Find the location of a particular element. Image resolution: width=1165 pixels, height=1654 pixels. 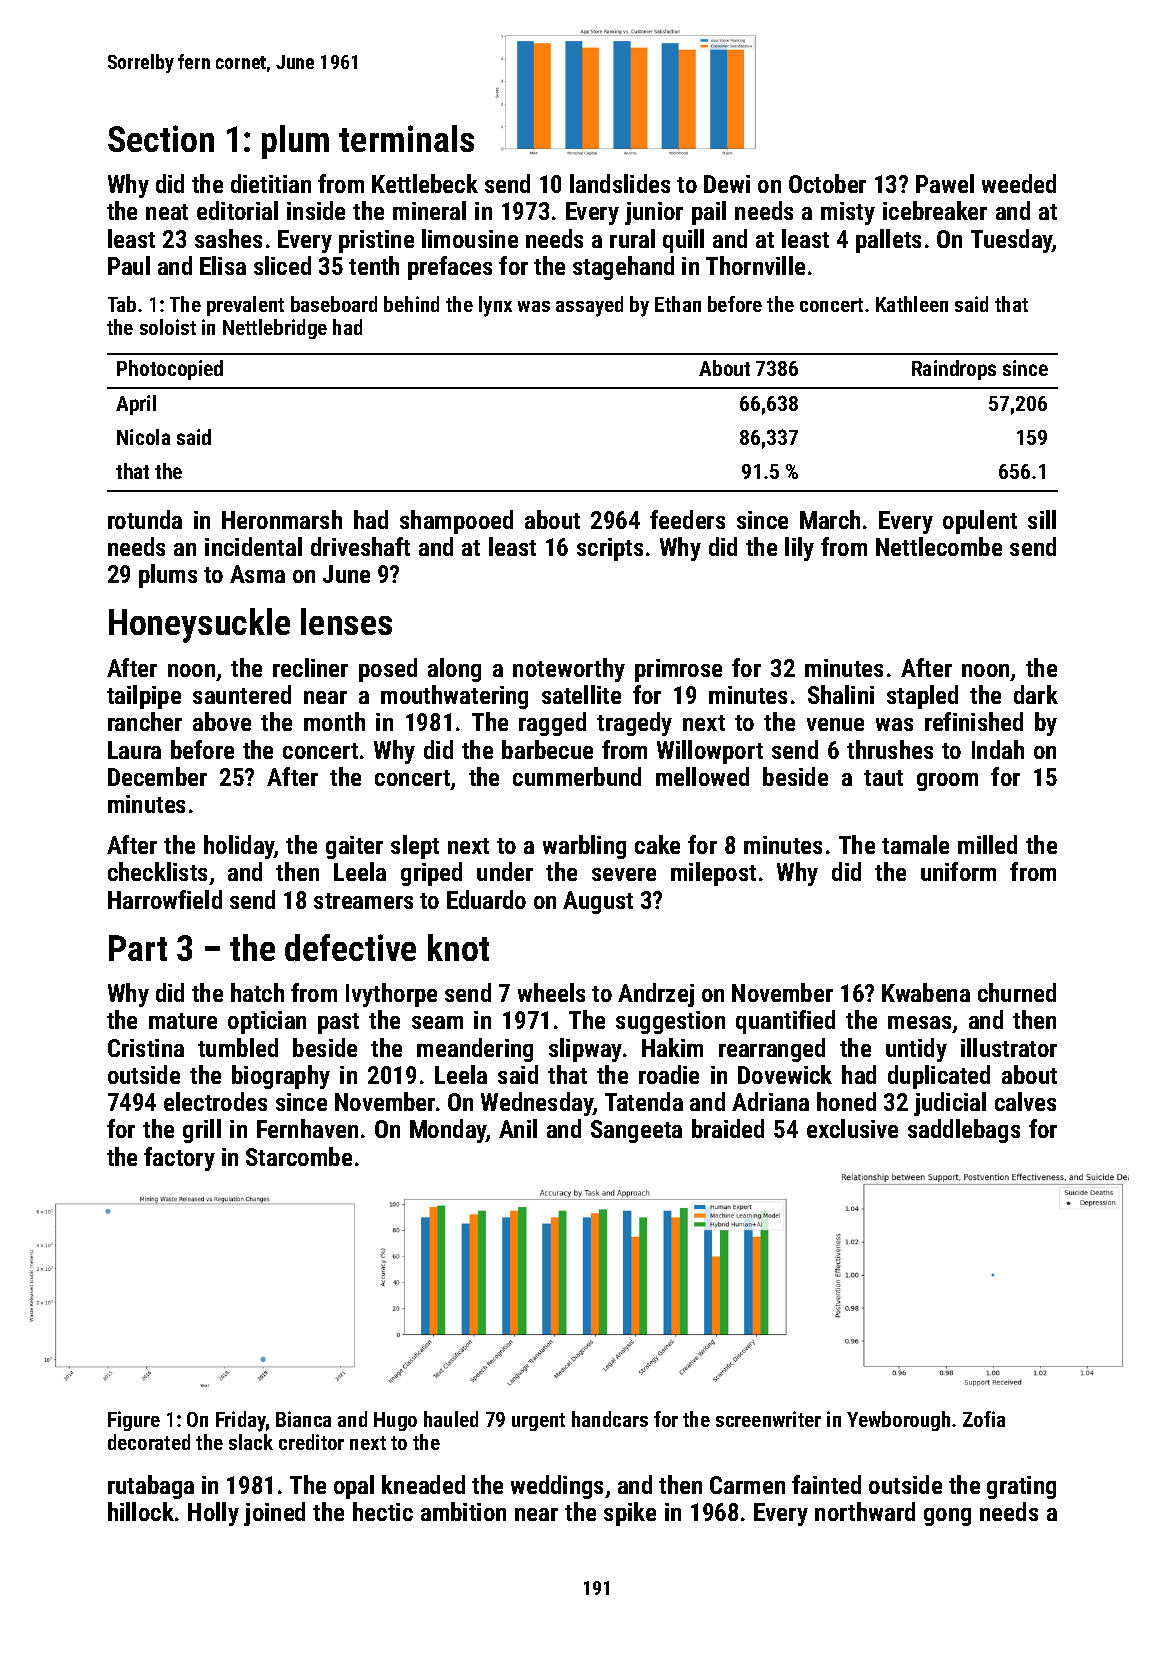

spike is located at coordinates (630, 1514).
